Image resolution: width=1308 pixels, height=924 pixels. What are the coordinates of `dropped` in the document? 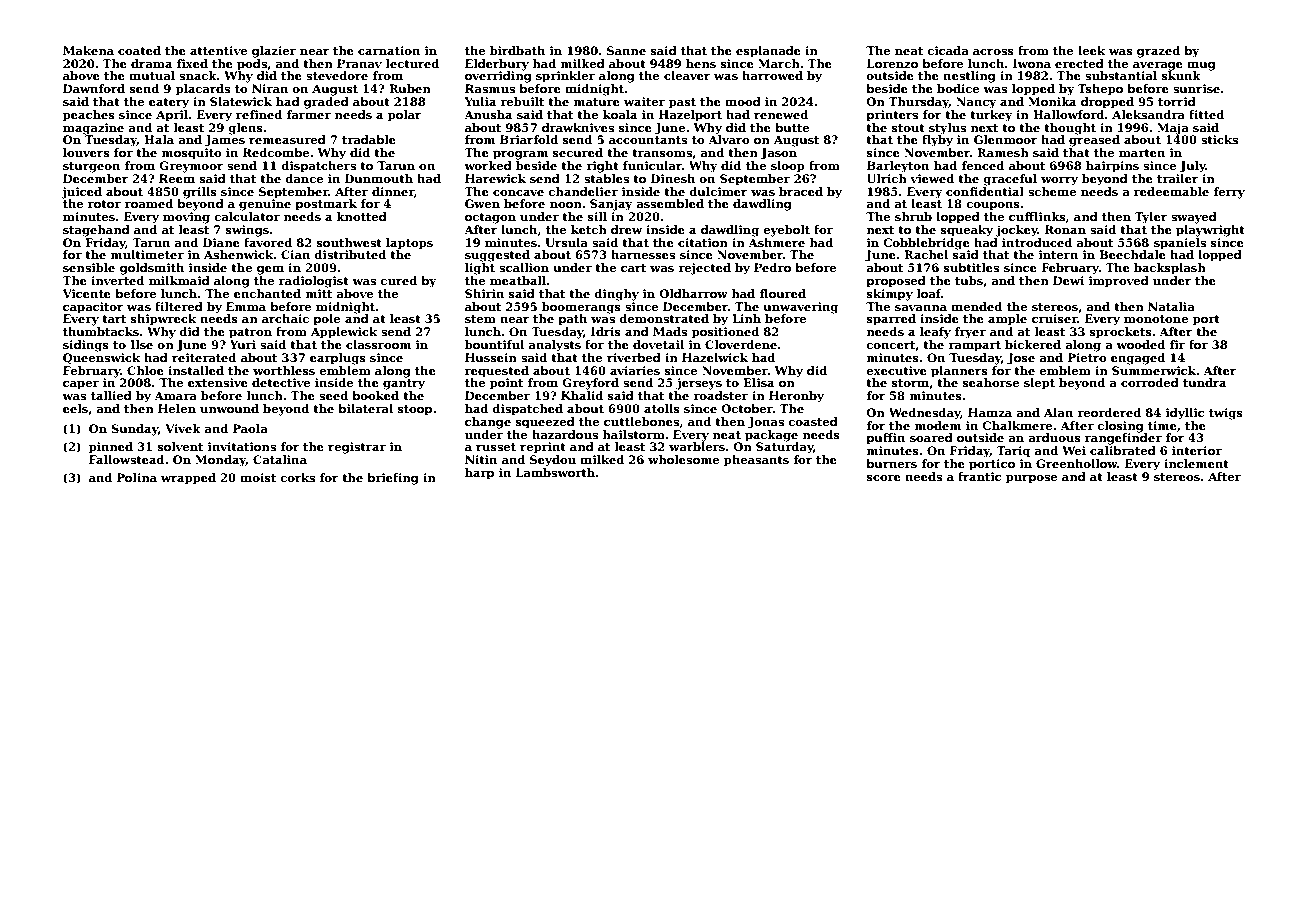 It's located at (1107, 103).
